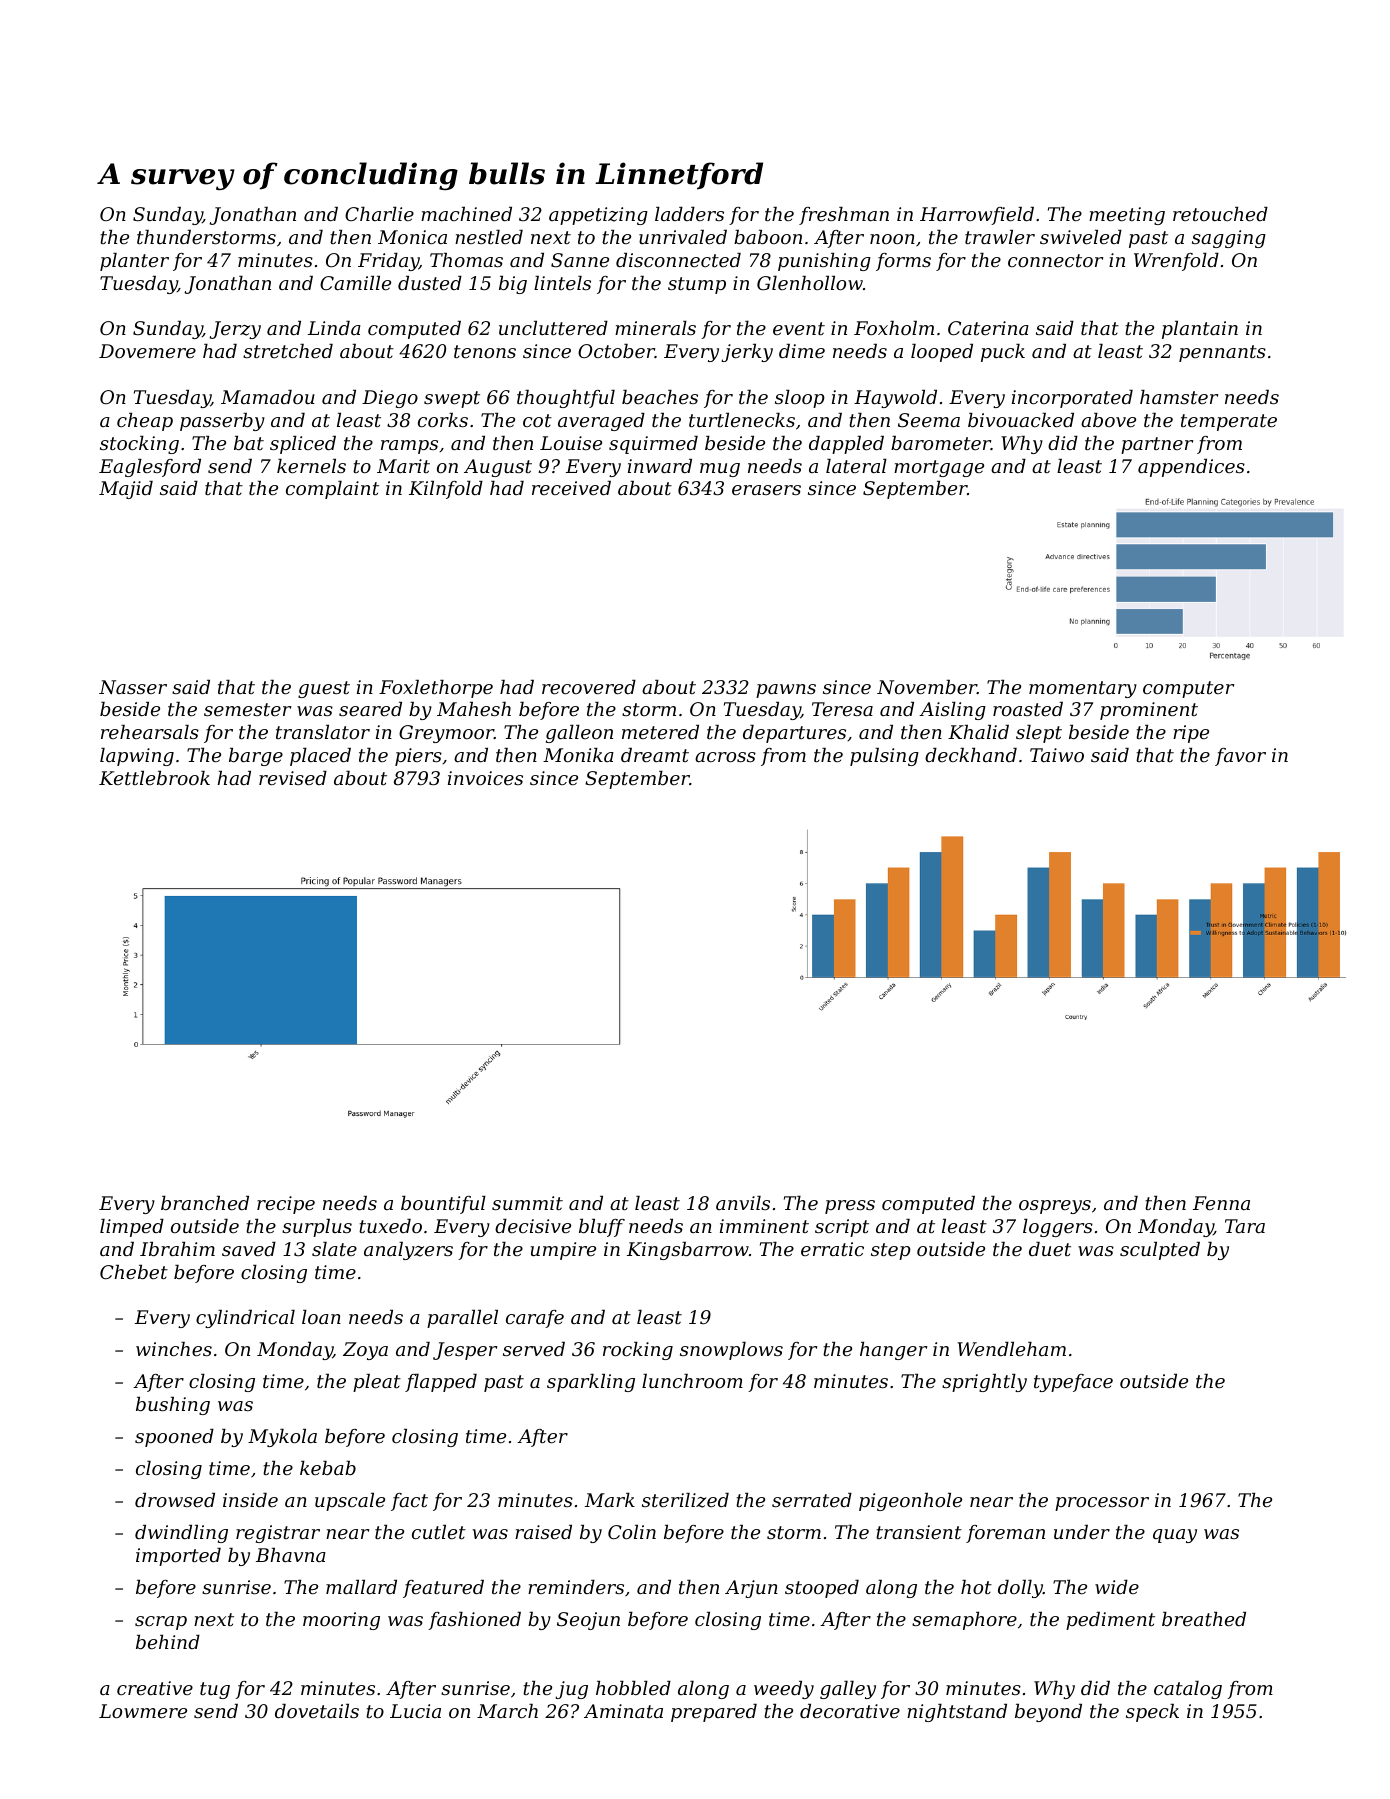 This image has height=1799, width=1390. What do you see at coordinates (1220, 214) in the image?
I see `retouched` at bounding box center [1220, 214].
